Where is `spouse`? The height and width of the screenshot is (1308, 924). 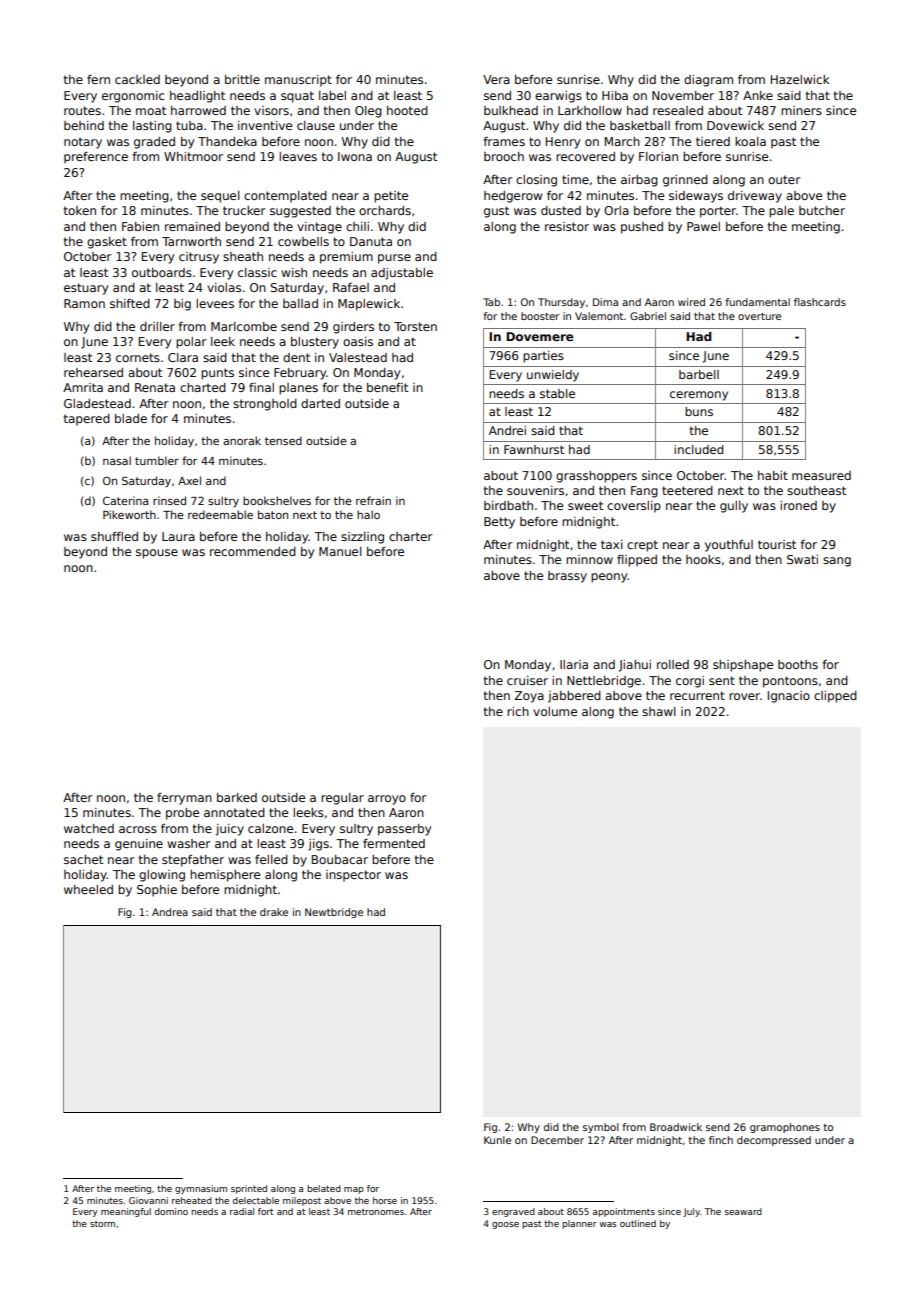 spouse is located at coordinates (157, 554).
